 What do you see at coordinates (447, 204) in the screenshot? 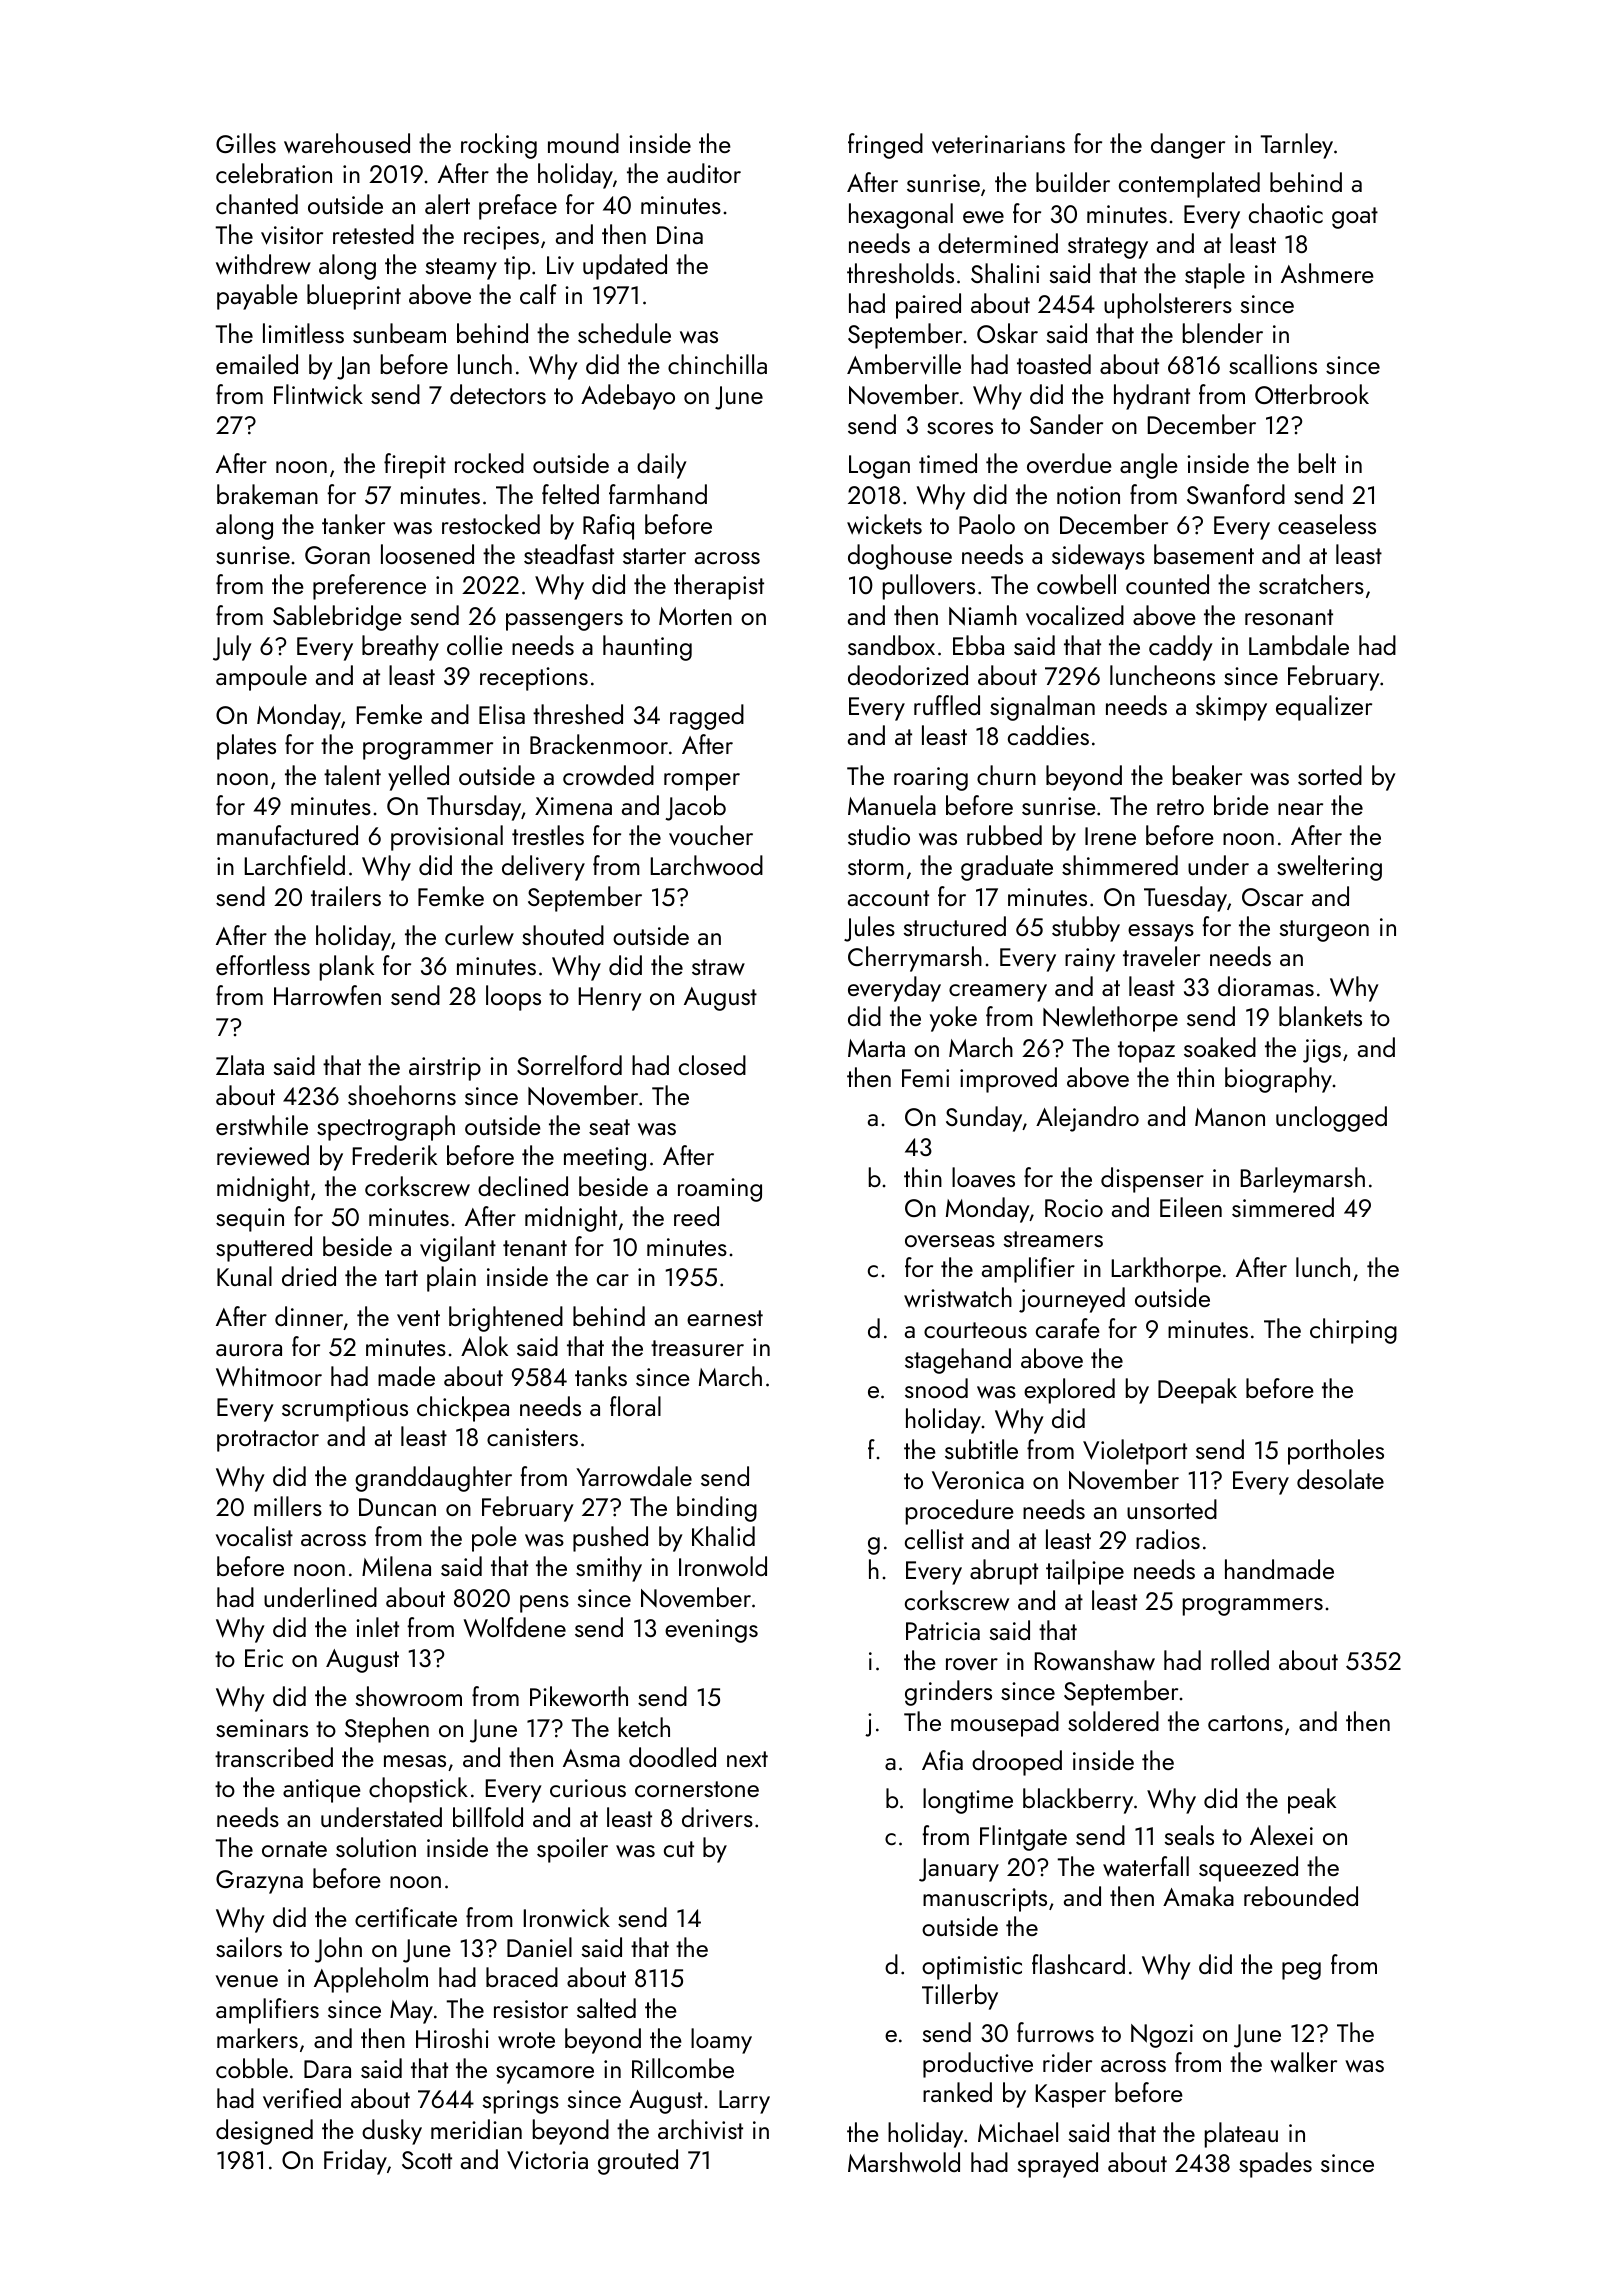
I see `alert` at bounding box center [447, 204].
